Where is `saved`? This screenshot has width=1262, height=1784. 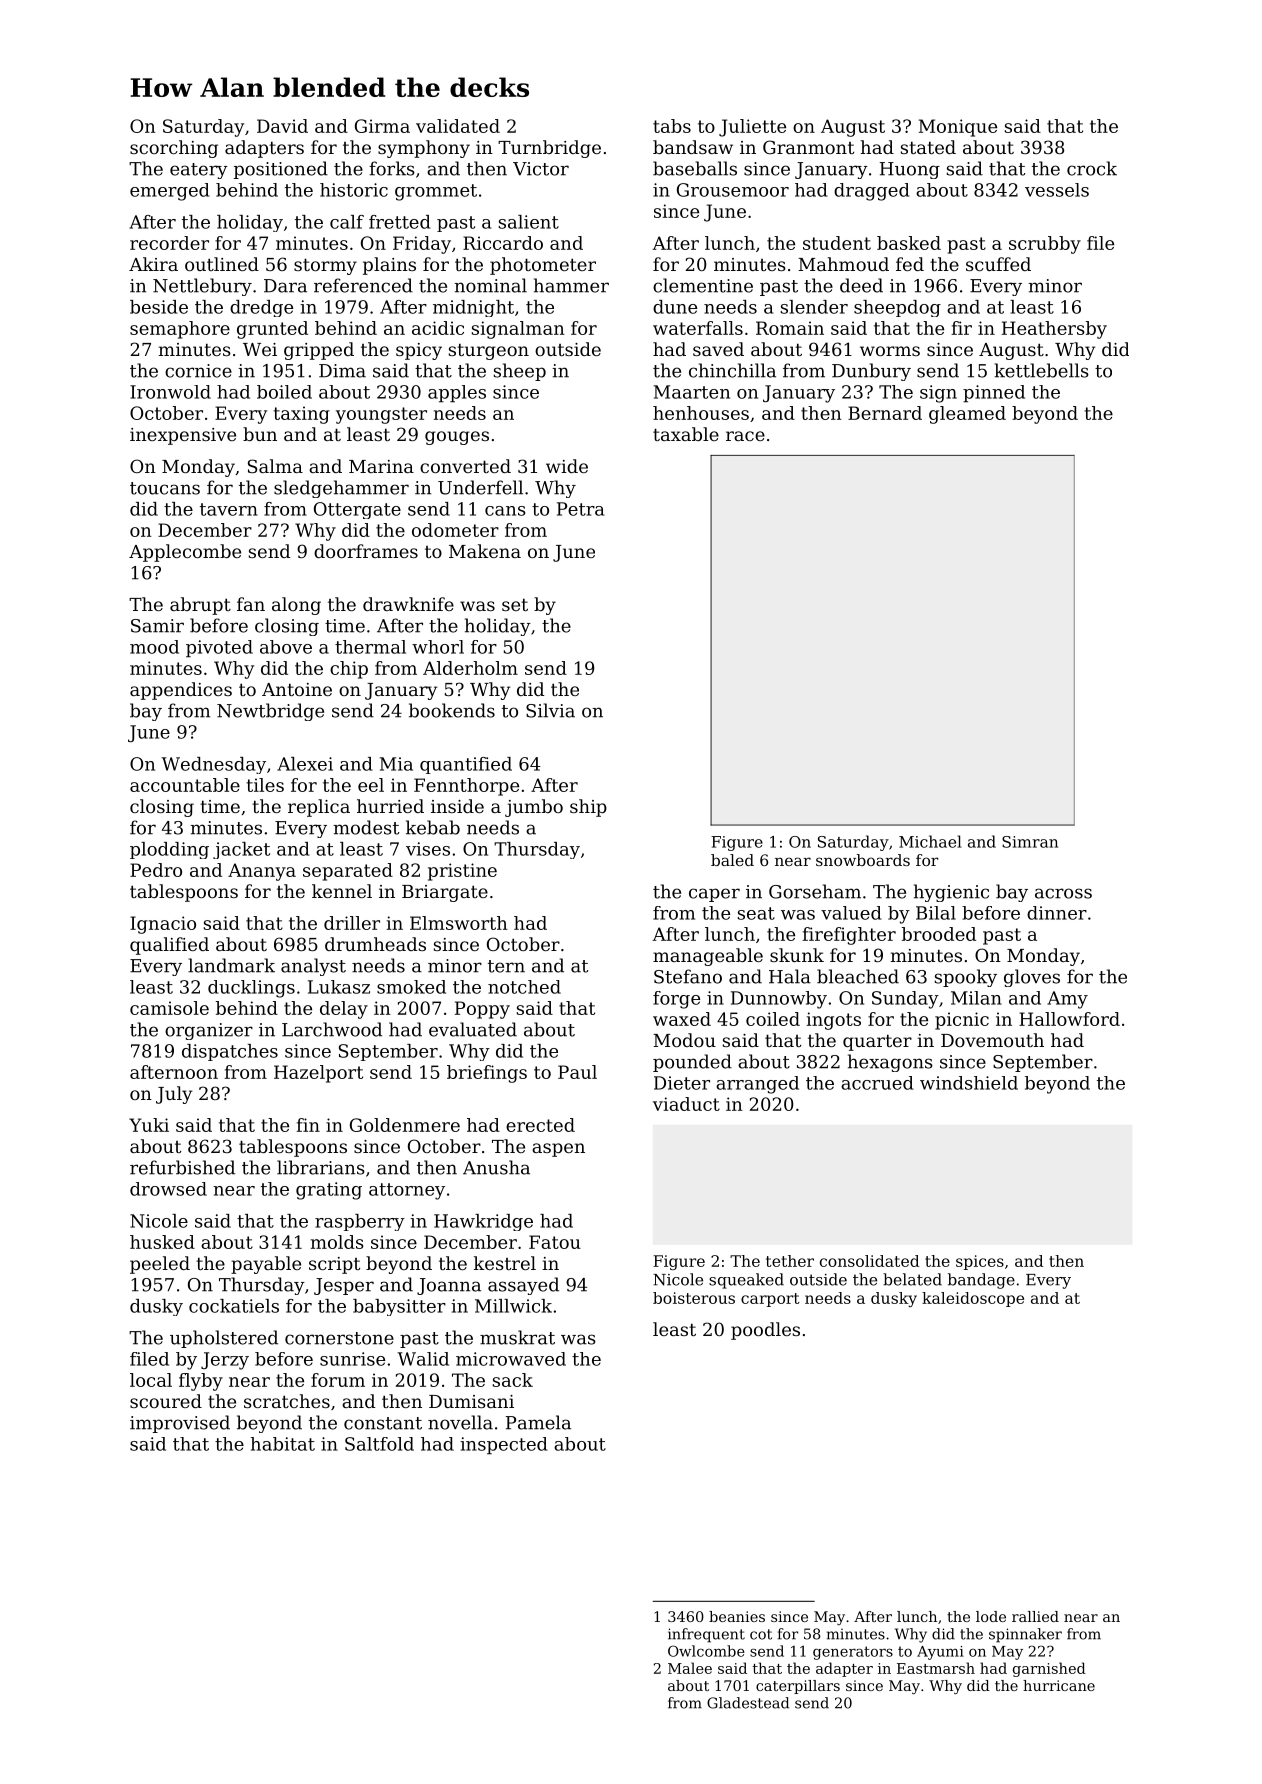
saved is located at coordinates (718, 349).
